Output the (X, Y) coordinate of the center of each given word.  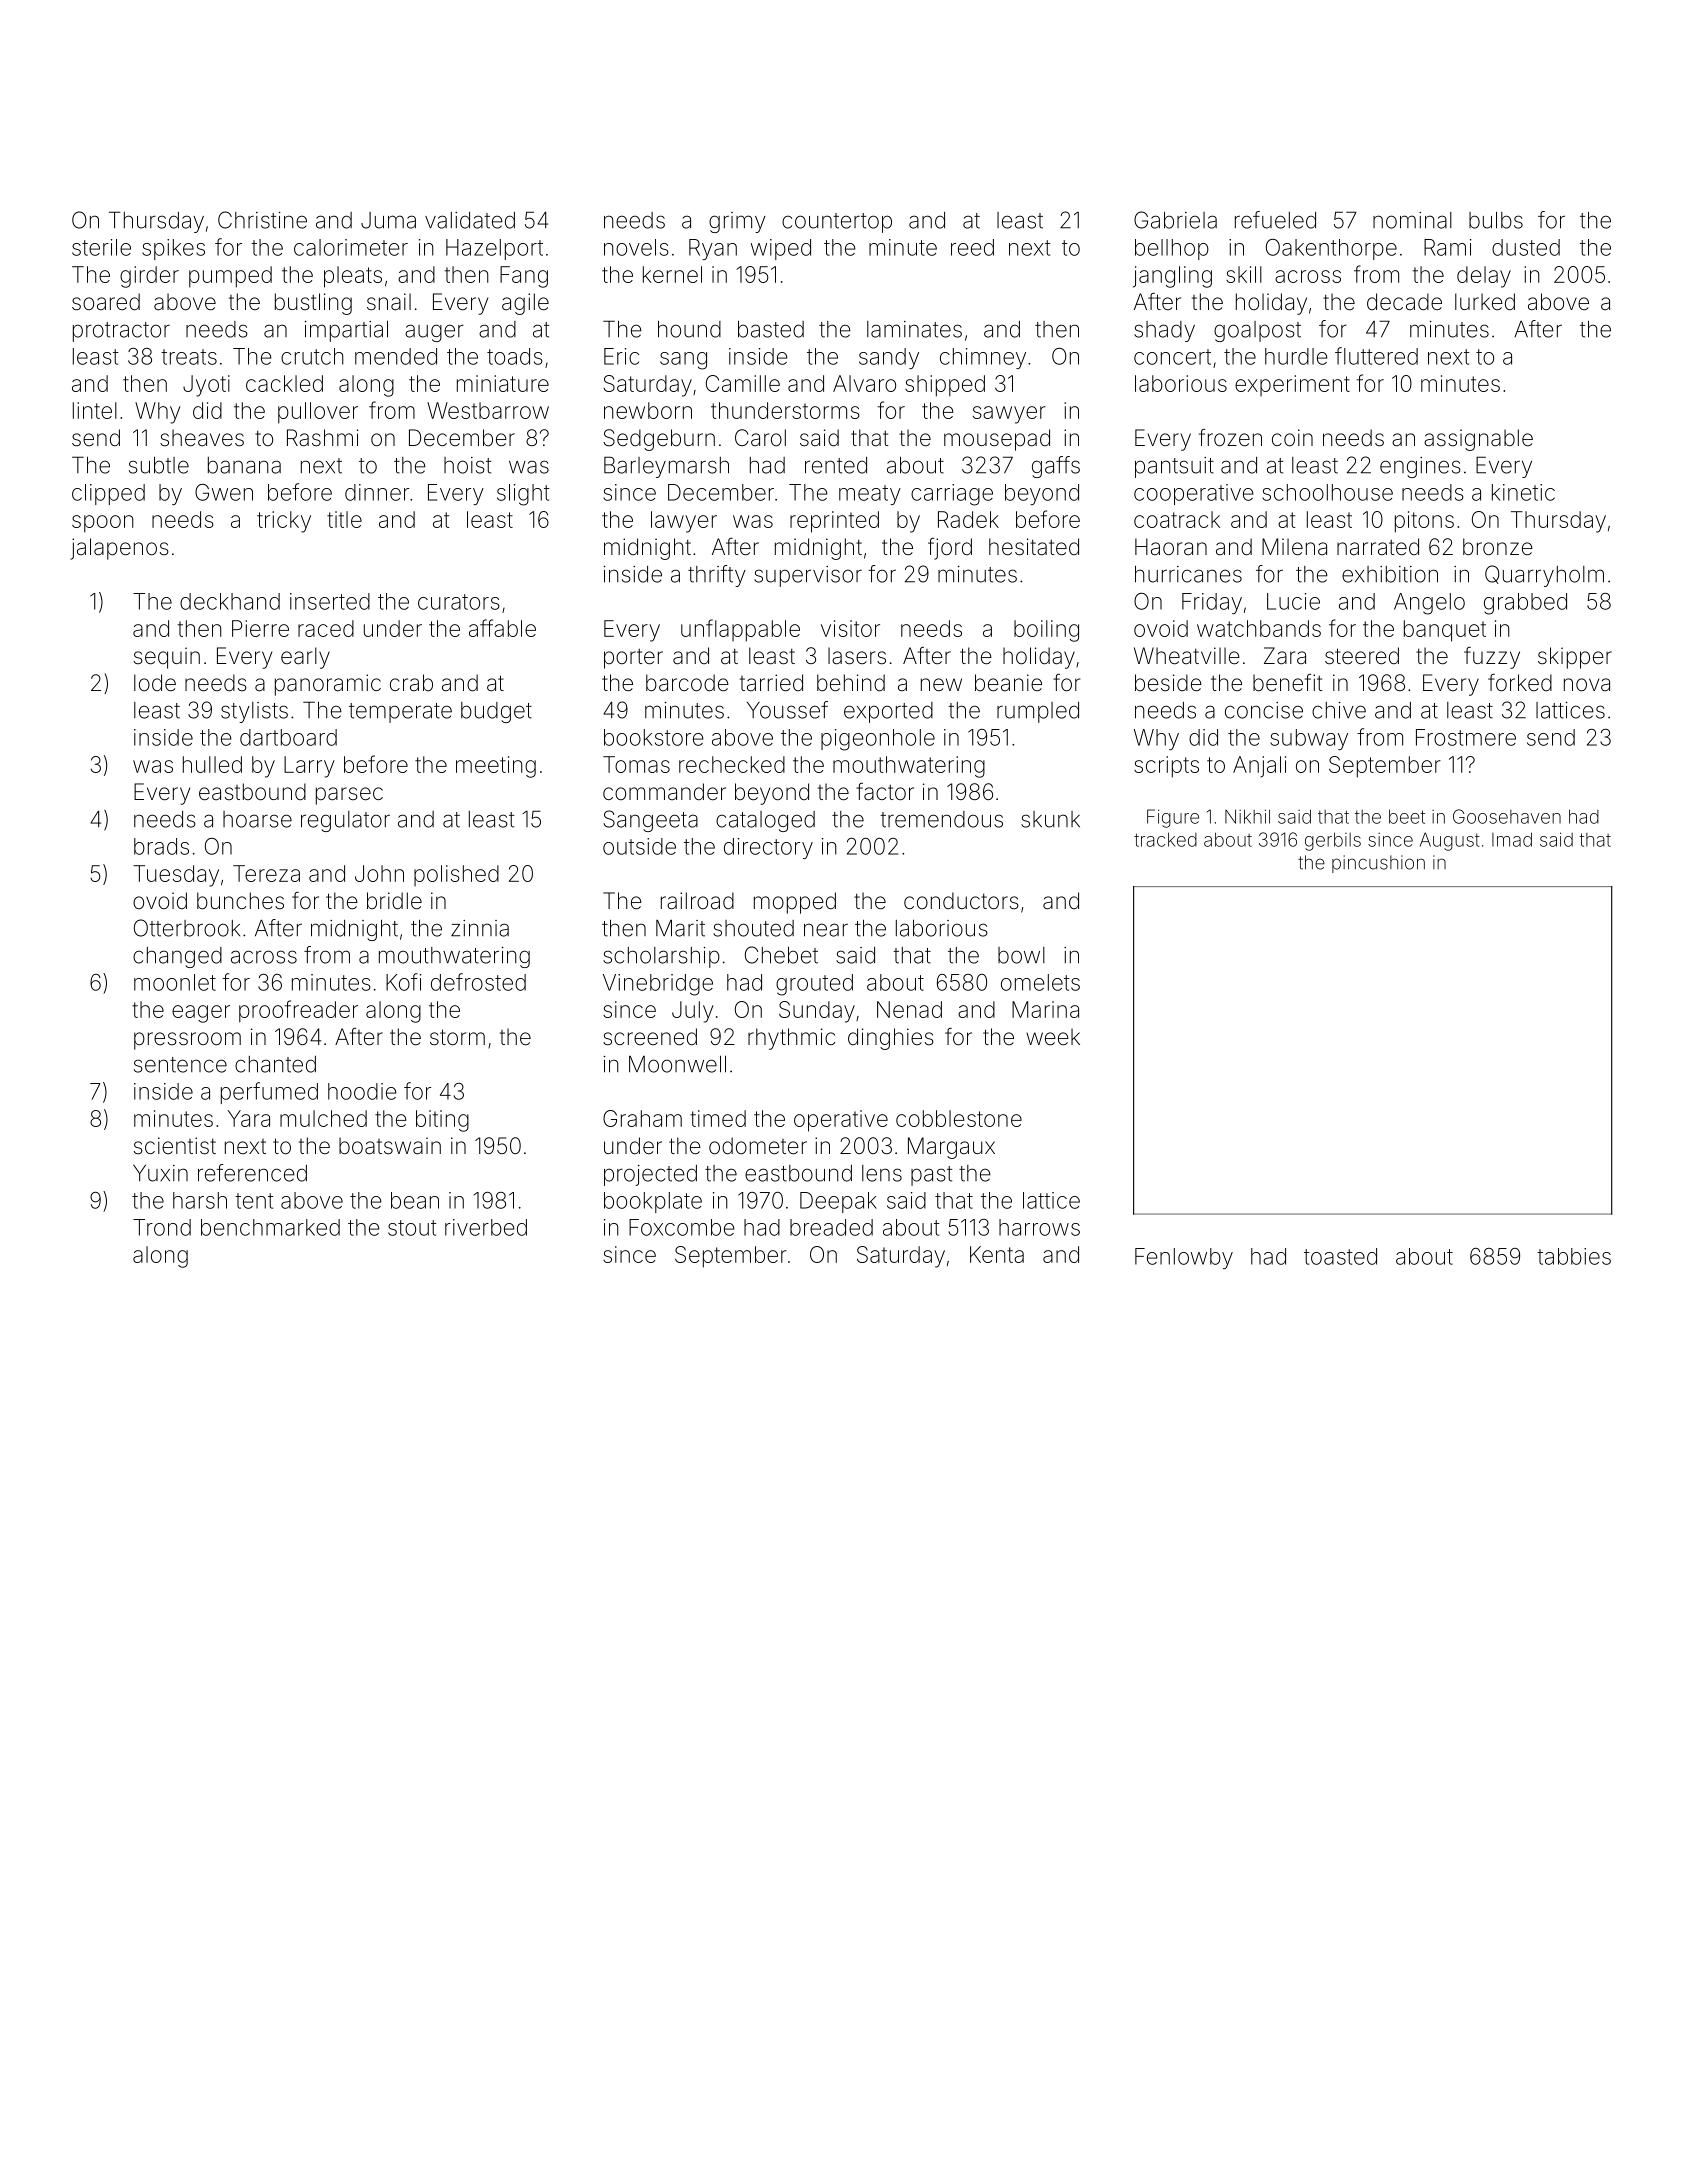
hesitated (1034, 547)
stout (412, 1228)
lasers (857, 656)
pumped (230, 277)
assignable (1478, 440)
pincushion (1378, 864)
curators (459, 602)
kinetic (1523, 492)
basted (771, 329)
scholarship (661, 957)
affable (502, 628)
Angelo (1429, 604)
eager (201, 1014)
